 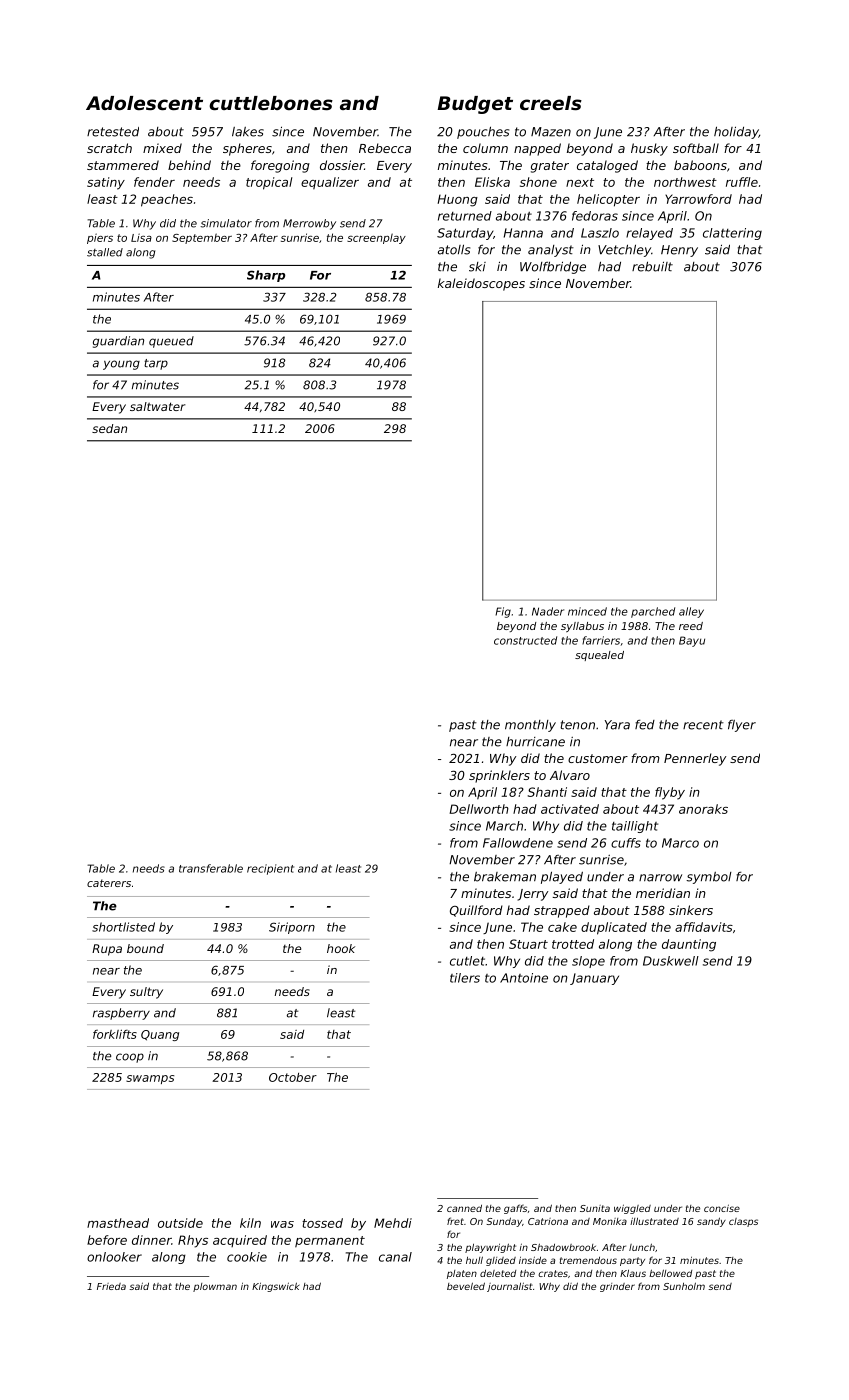 What do you see at coordinates (684, 1286) in the screenshot?
I see `Sunholm` at bounding box center [684, 1286].
